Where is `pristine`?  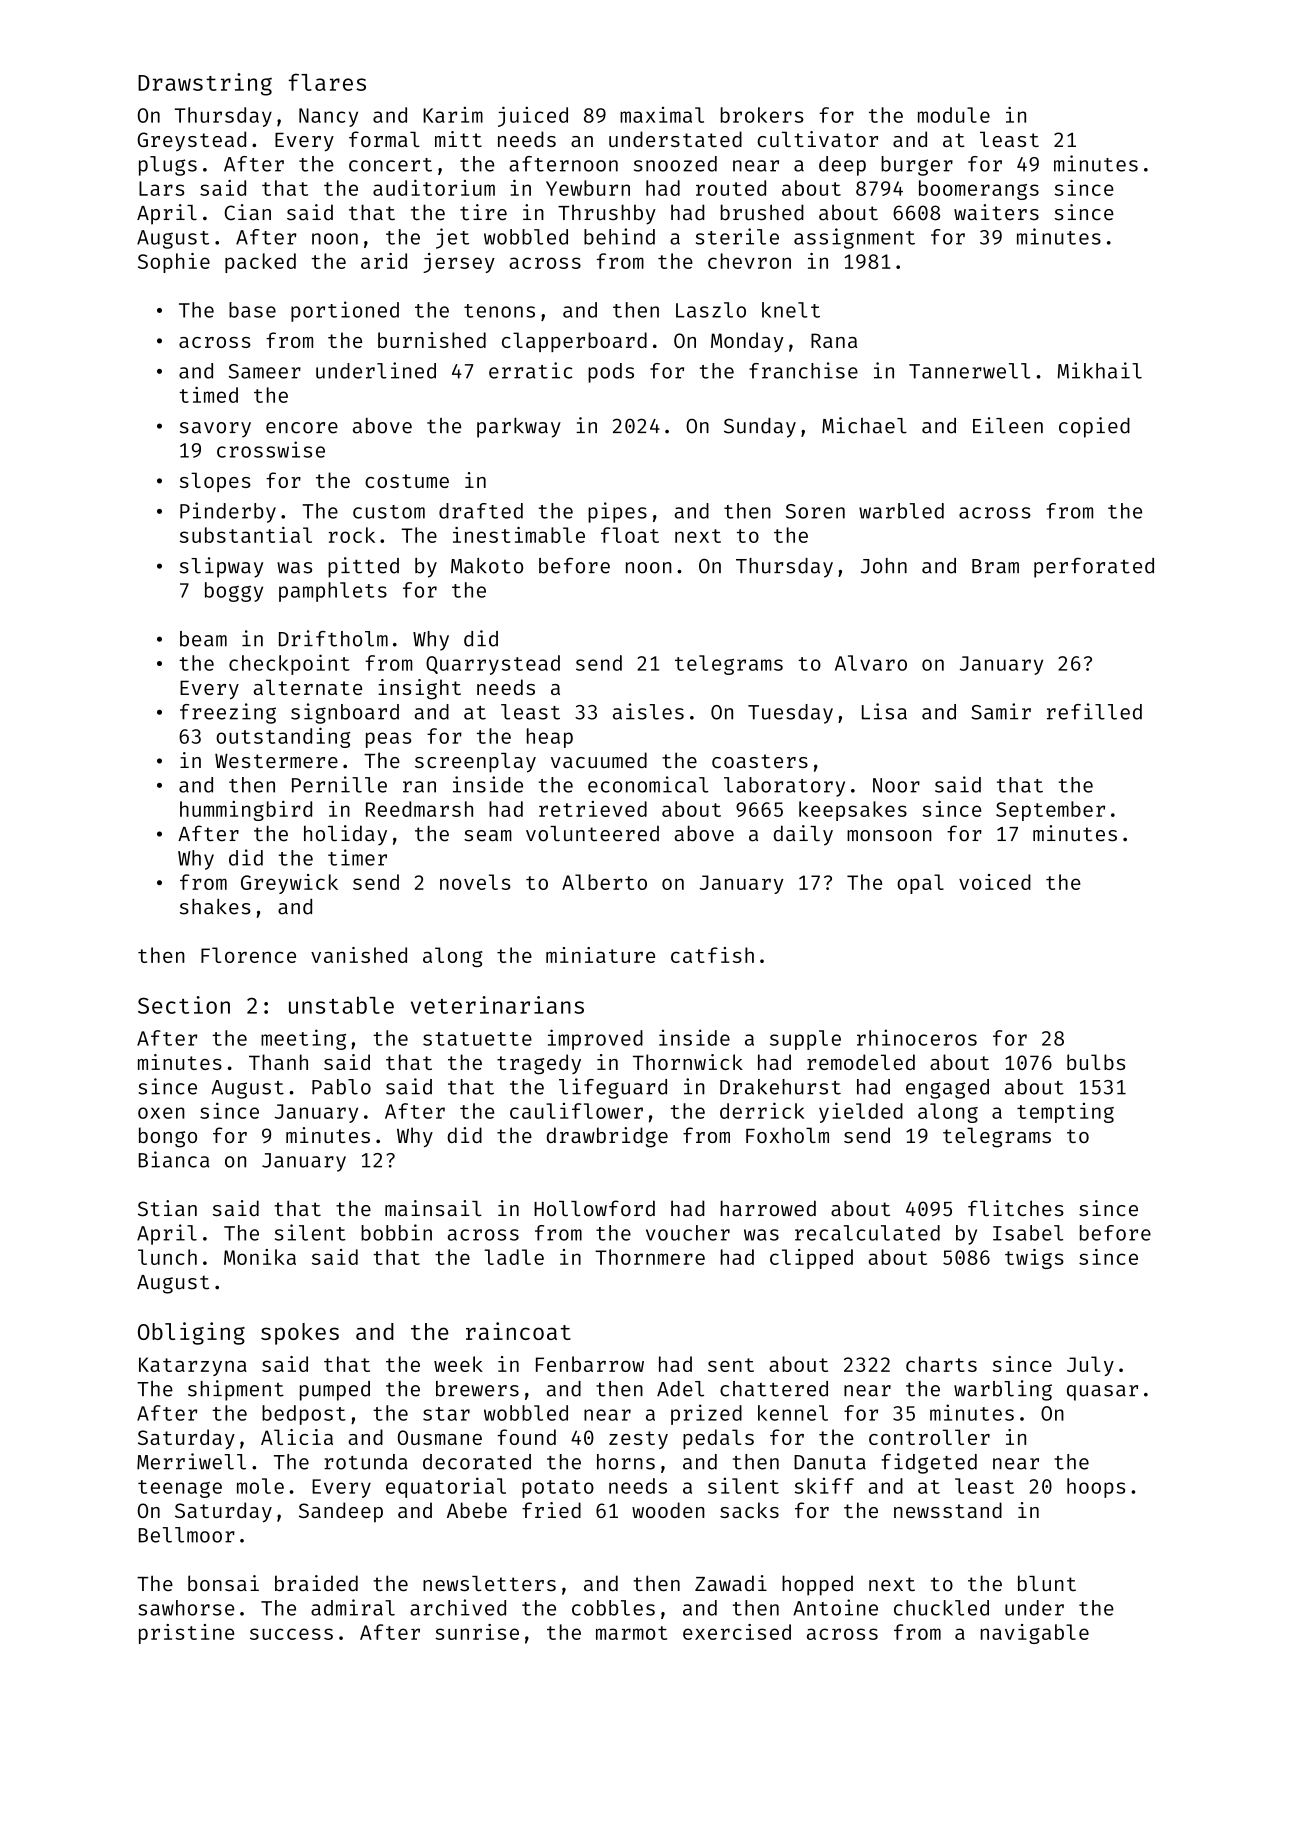 pristine is located at coordinates (186, 1634).
